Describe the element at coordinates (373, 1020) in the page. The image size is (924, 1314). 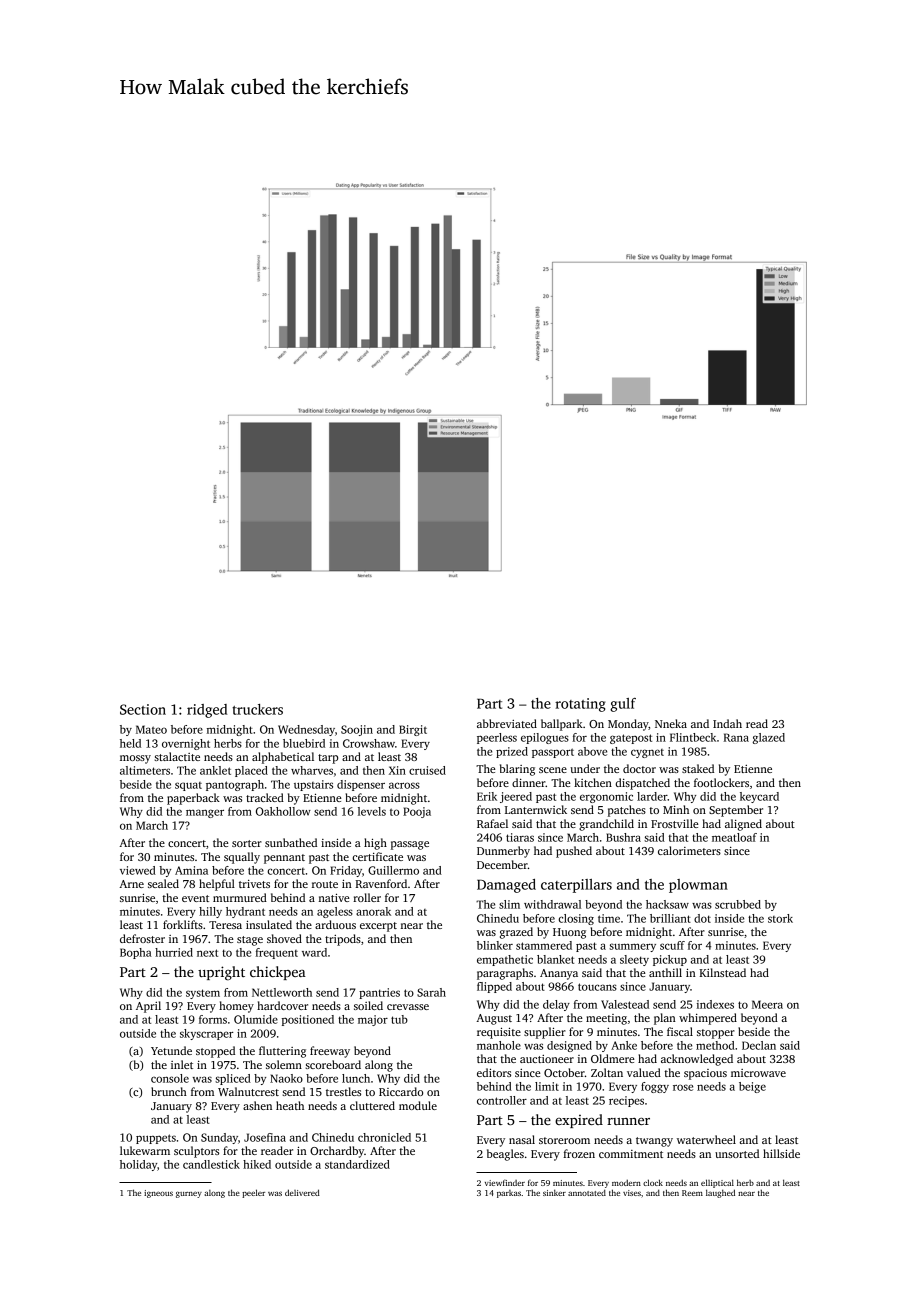
I see `major` at that location.
